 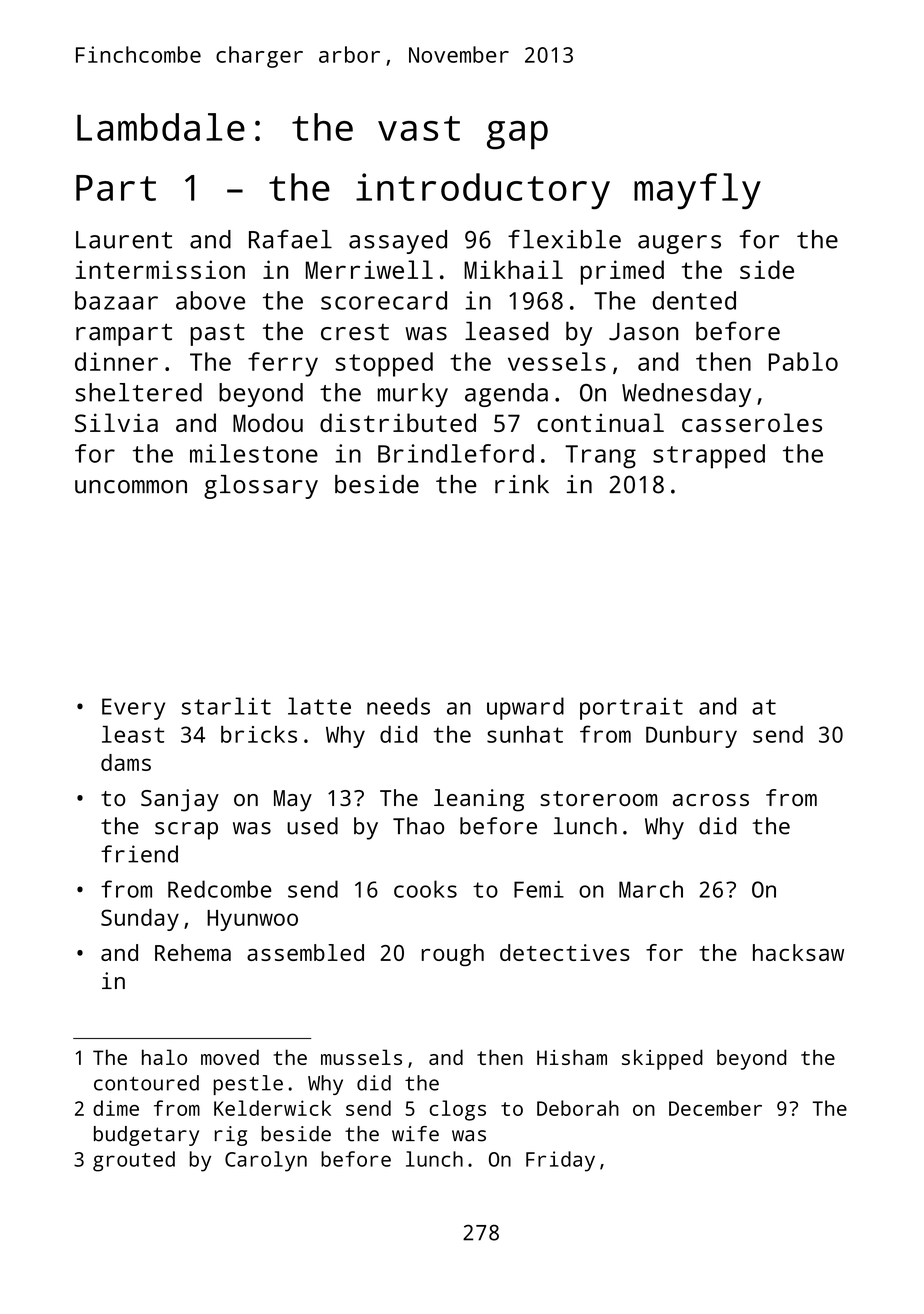 I want to click on upward, so click(x=525, y=708).
